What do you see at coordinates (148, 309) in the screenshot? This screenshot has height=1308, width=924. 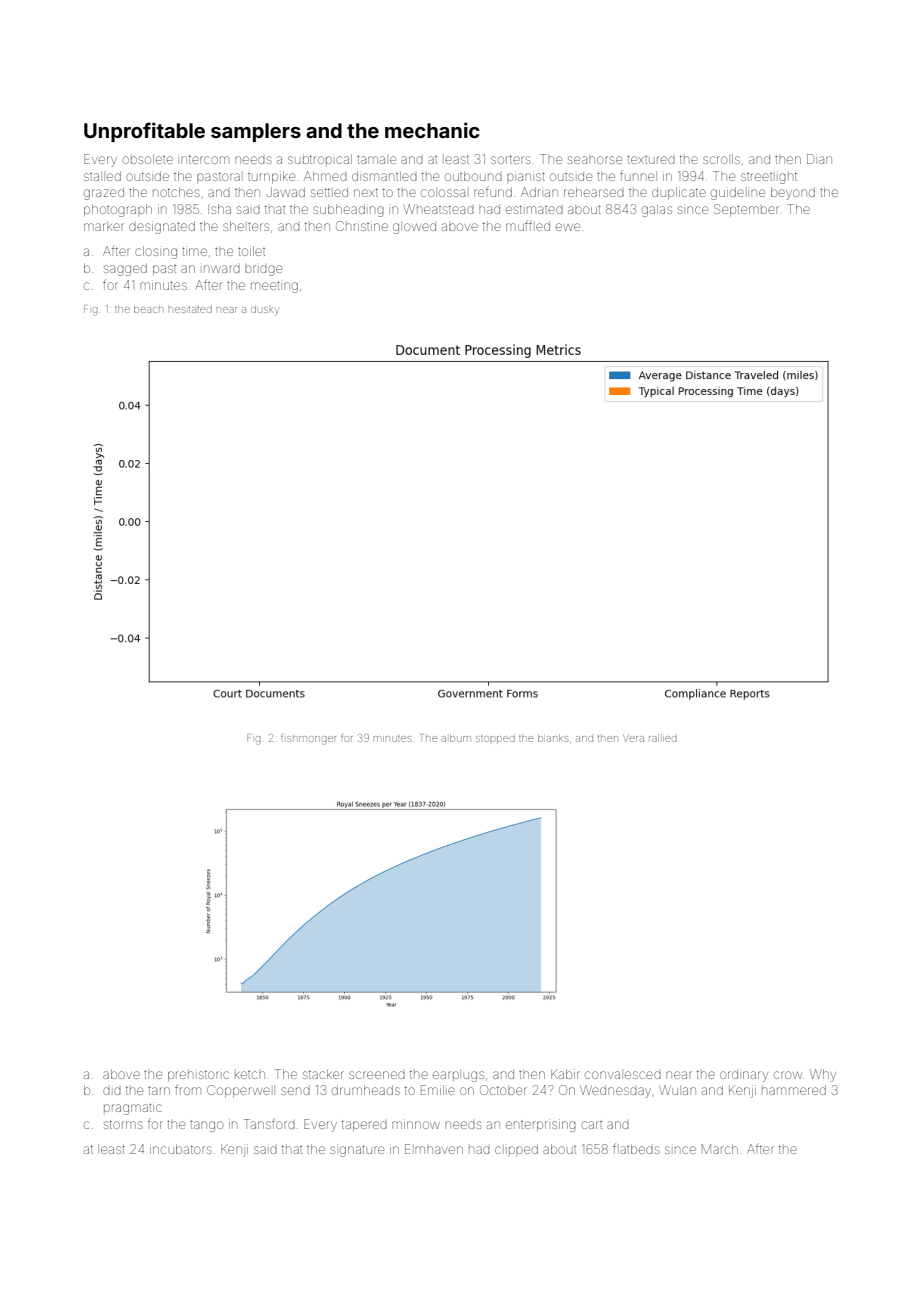 I see `beach` at bounding box center [148, 309].
